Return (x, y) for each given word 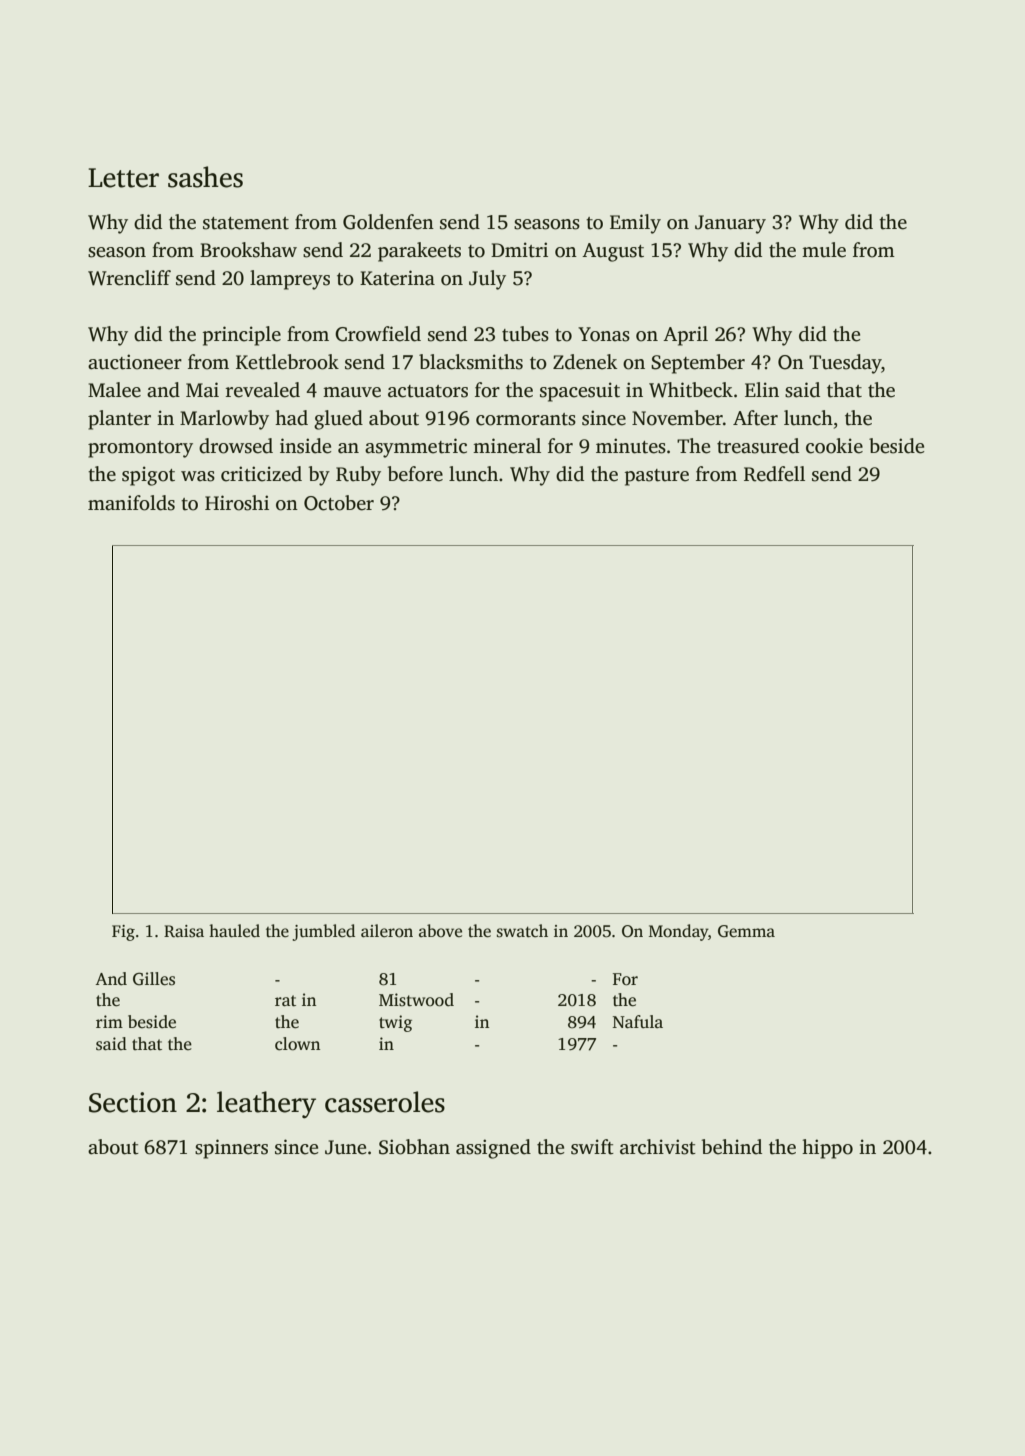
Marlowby (224, 420)
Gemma (746, 931)
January (730, 224)
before (415, 474)
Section (133, 1102)
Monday (679, 932)
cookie (834, 446)
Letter (123, 178)
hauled (234, 931)
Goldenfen (388, 222)
